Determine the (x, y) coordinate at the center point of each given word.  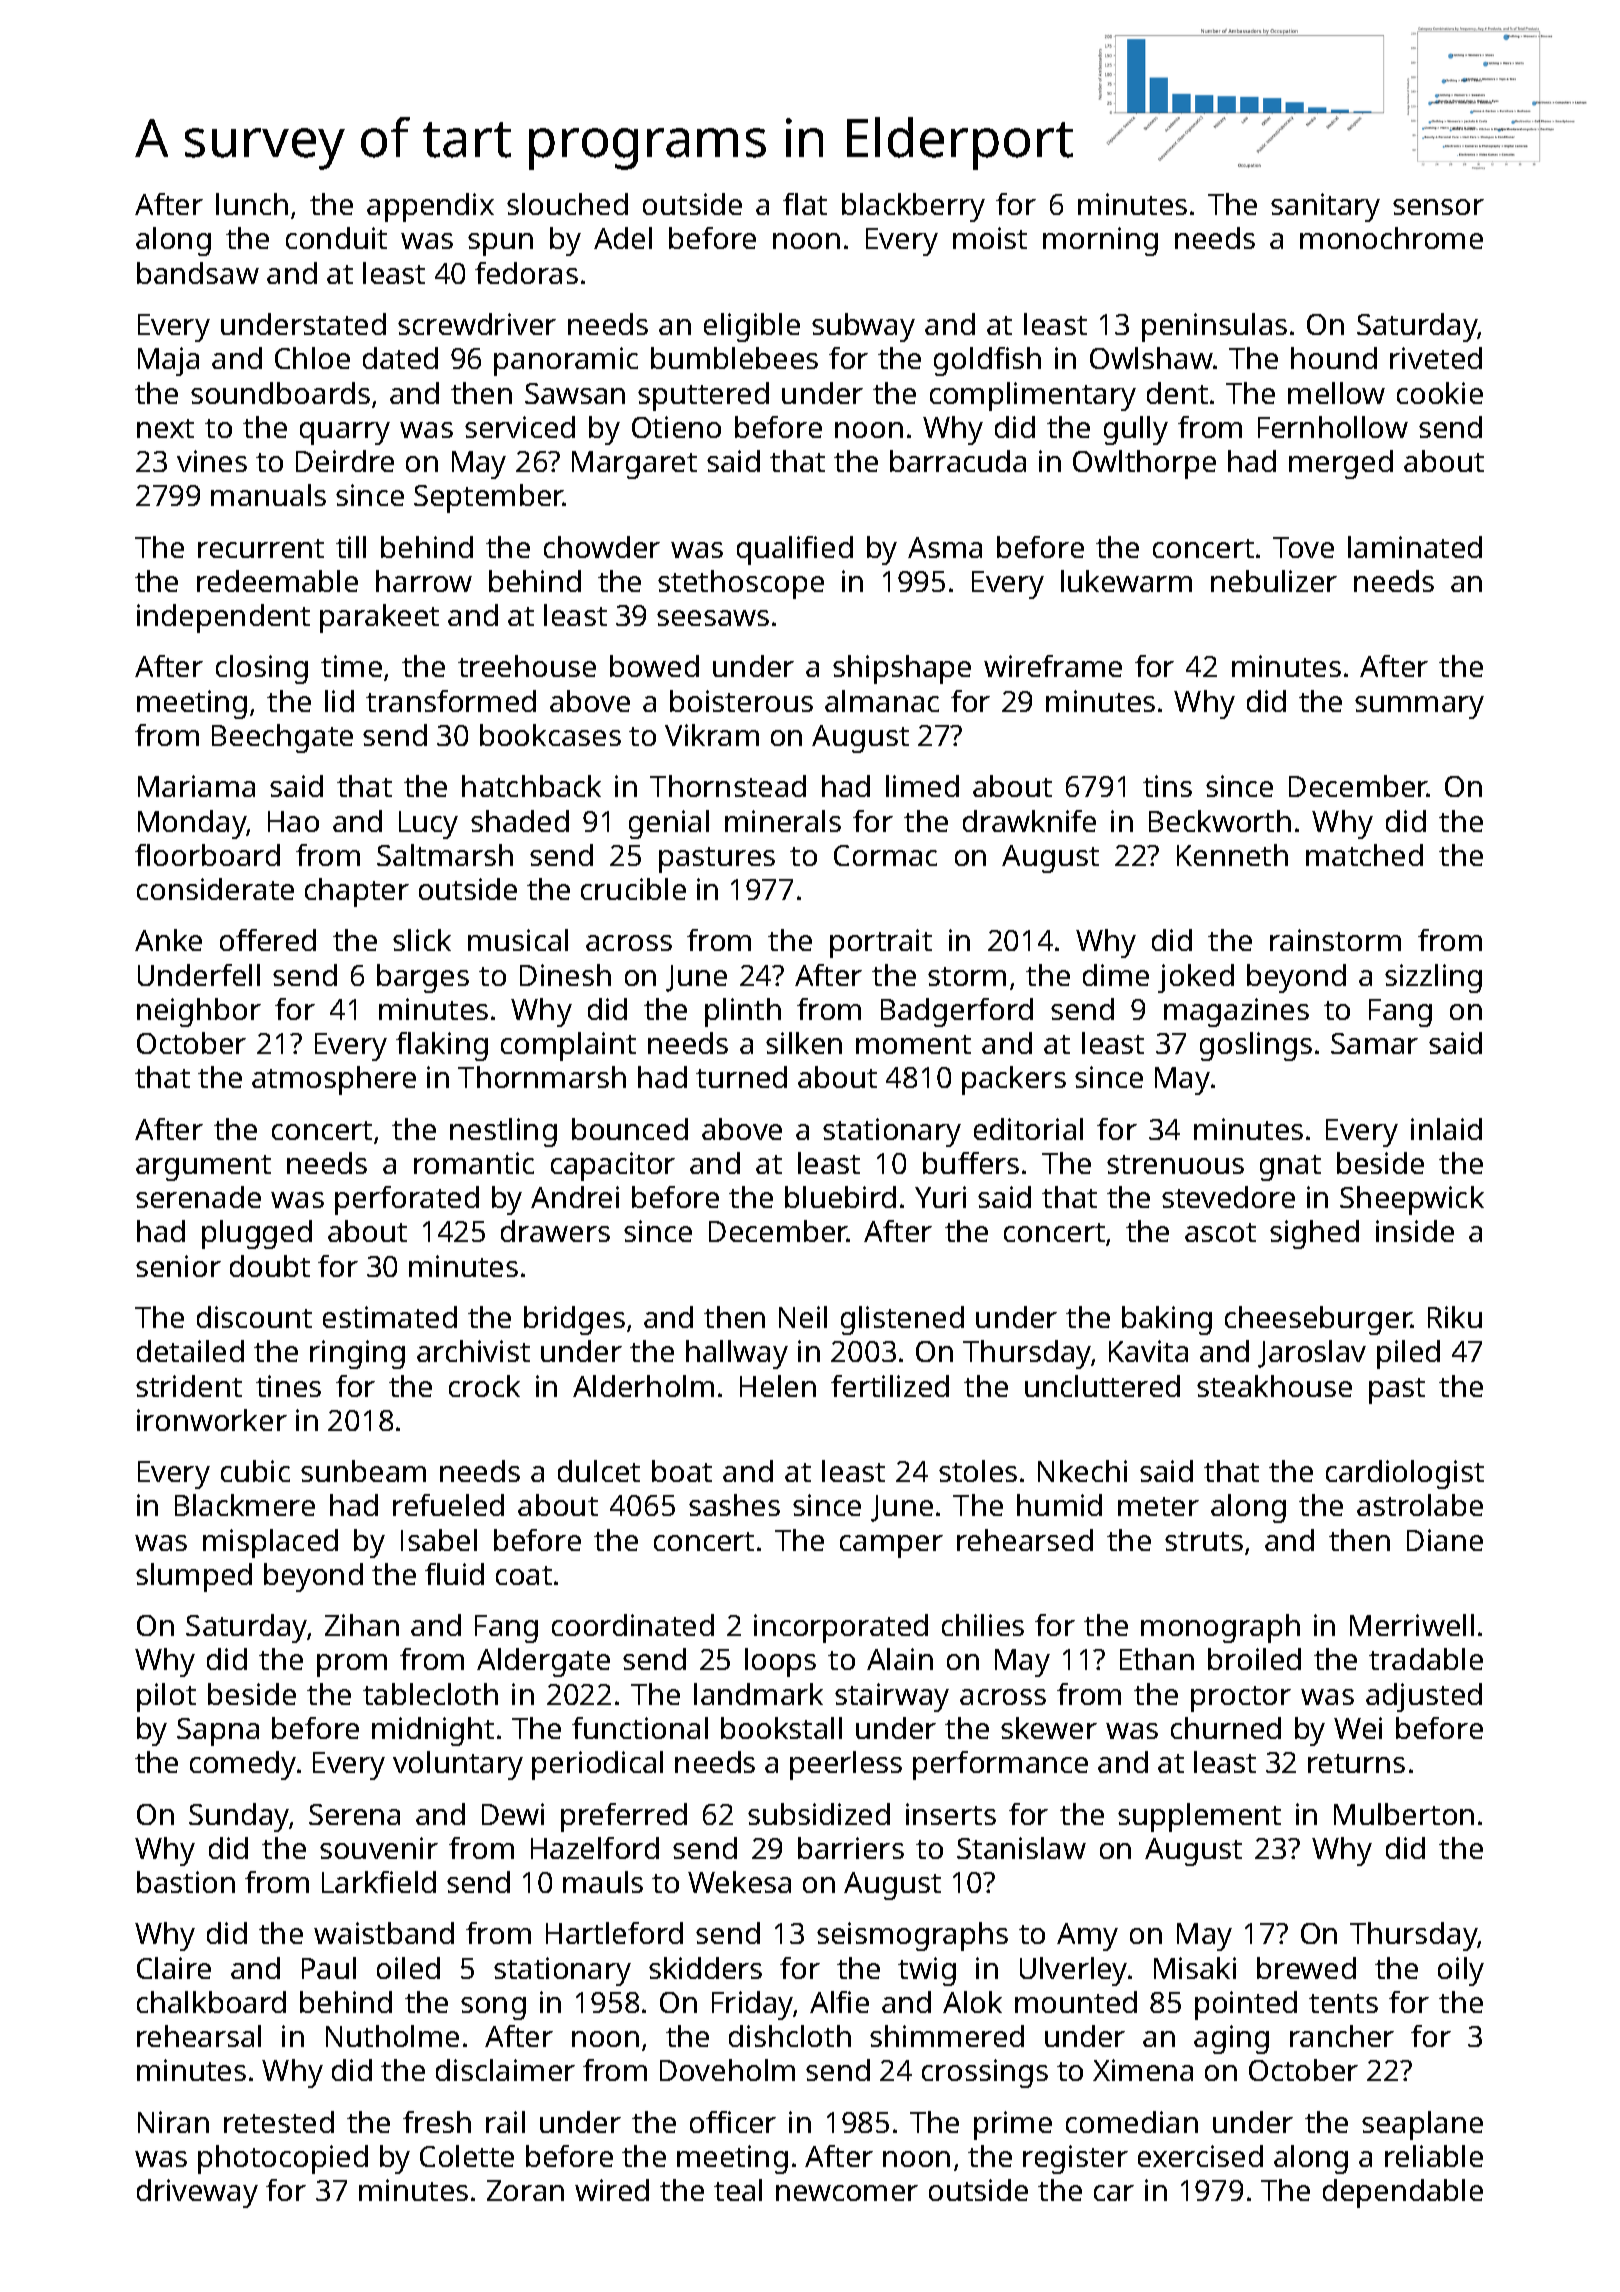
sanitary (1325, 207)
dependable (1403, 2193)
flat (805, 204)
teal (738, 2190)
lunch (252, 204)
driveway (197, 2193)
